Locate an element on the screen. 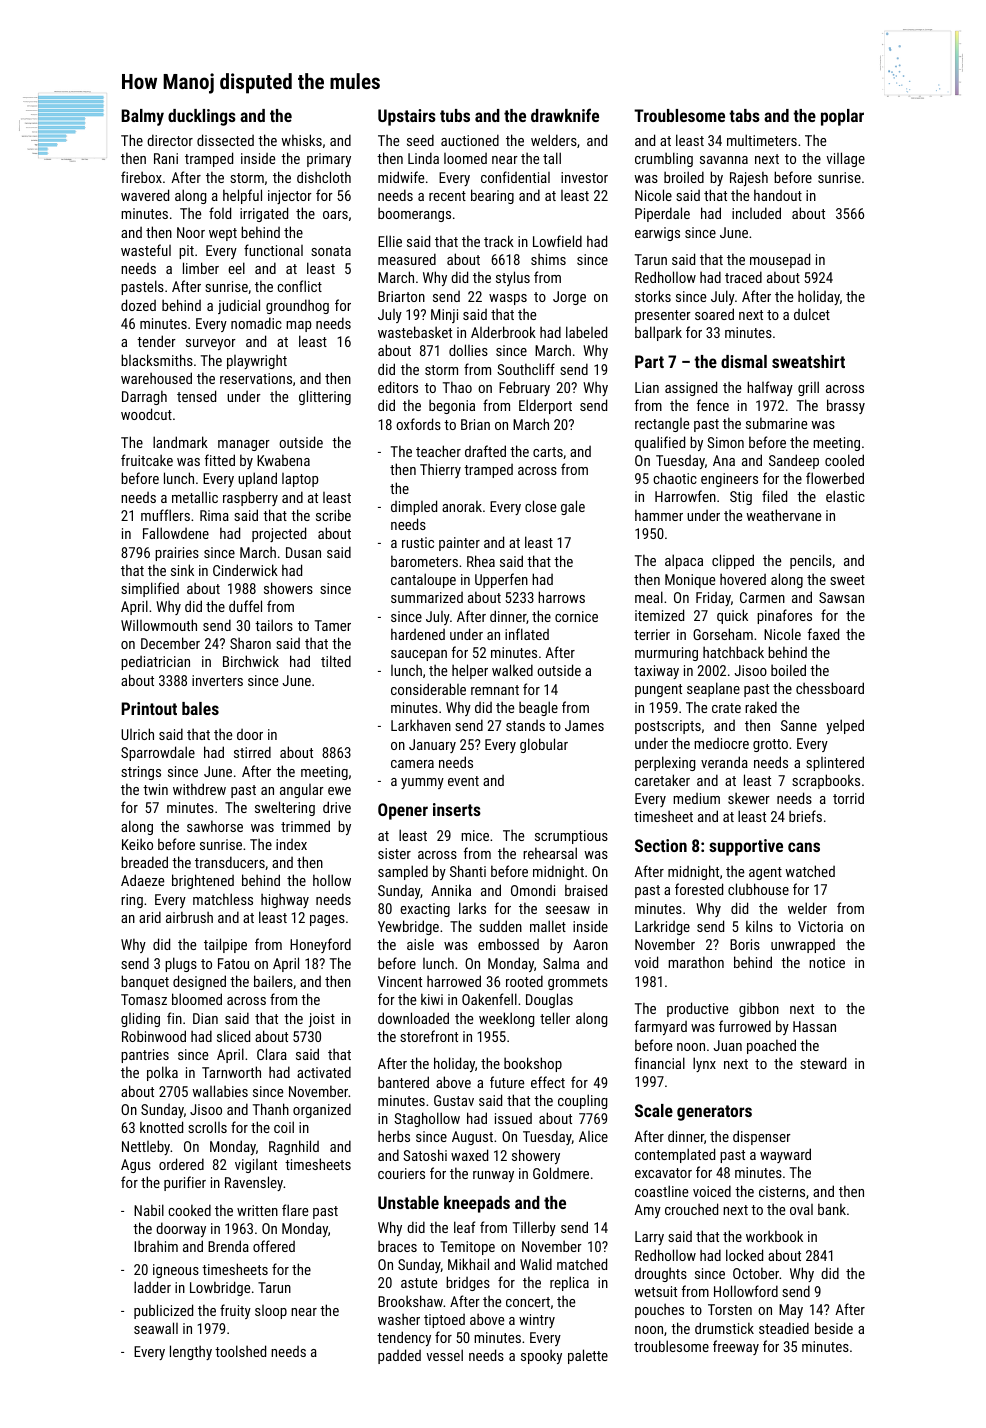 This screenshot has height=1428, width=986. cooled is located at coordinates (844, 460).
